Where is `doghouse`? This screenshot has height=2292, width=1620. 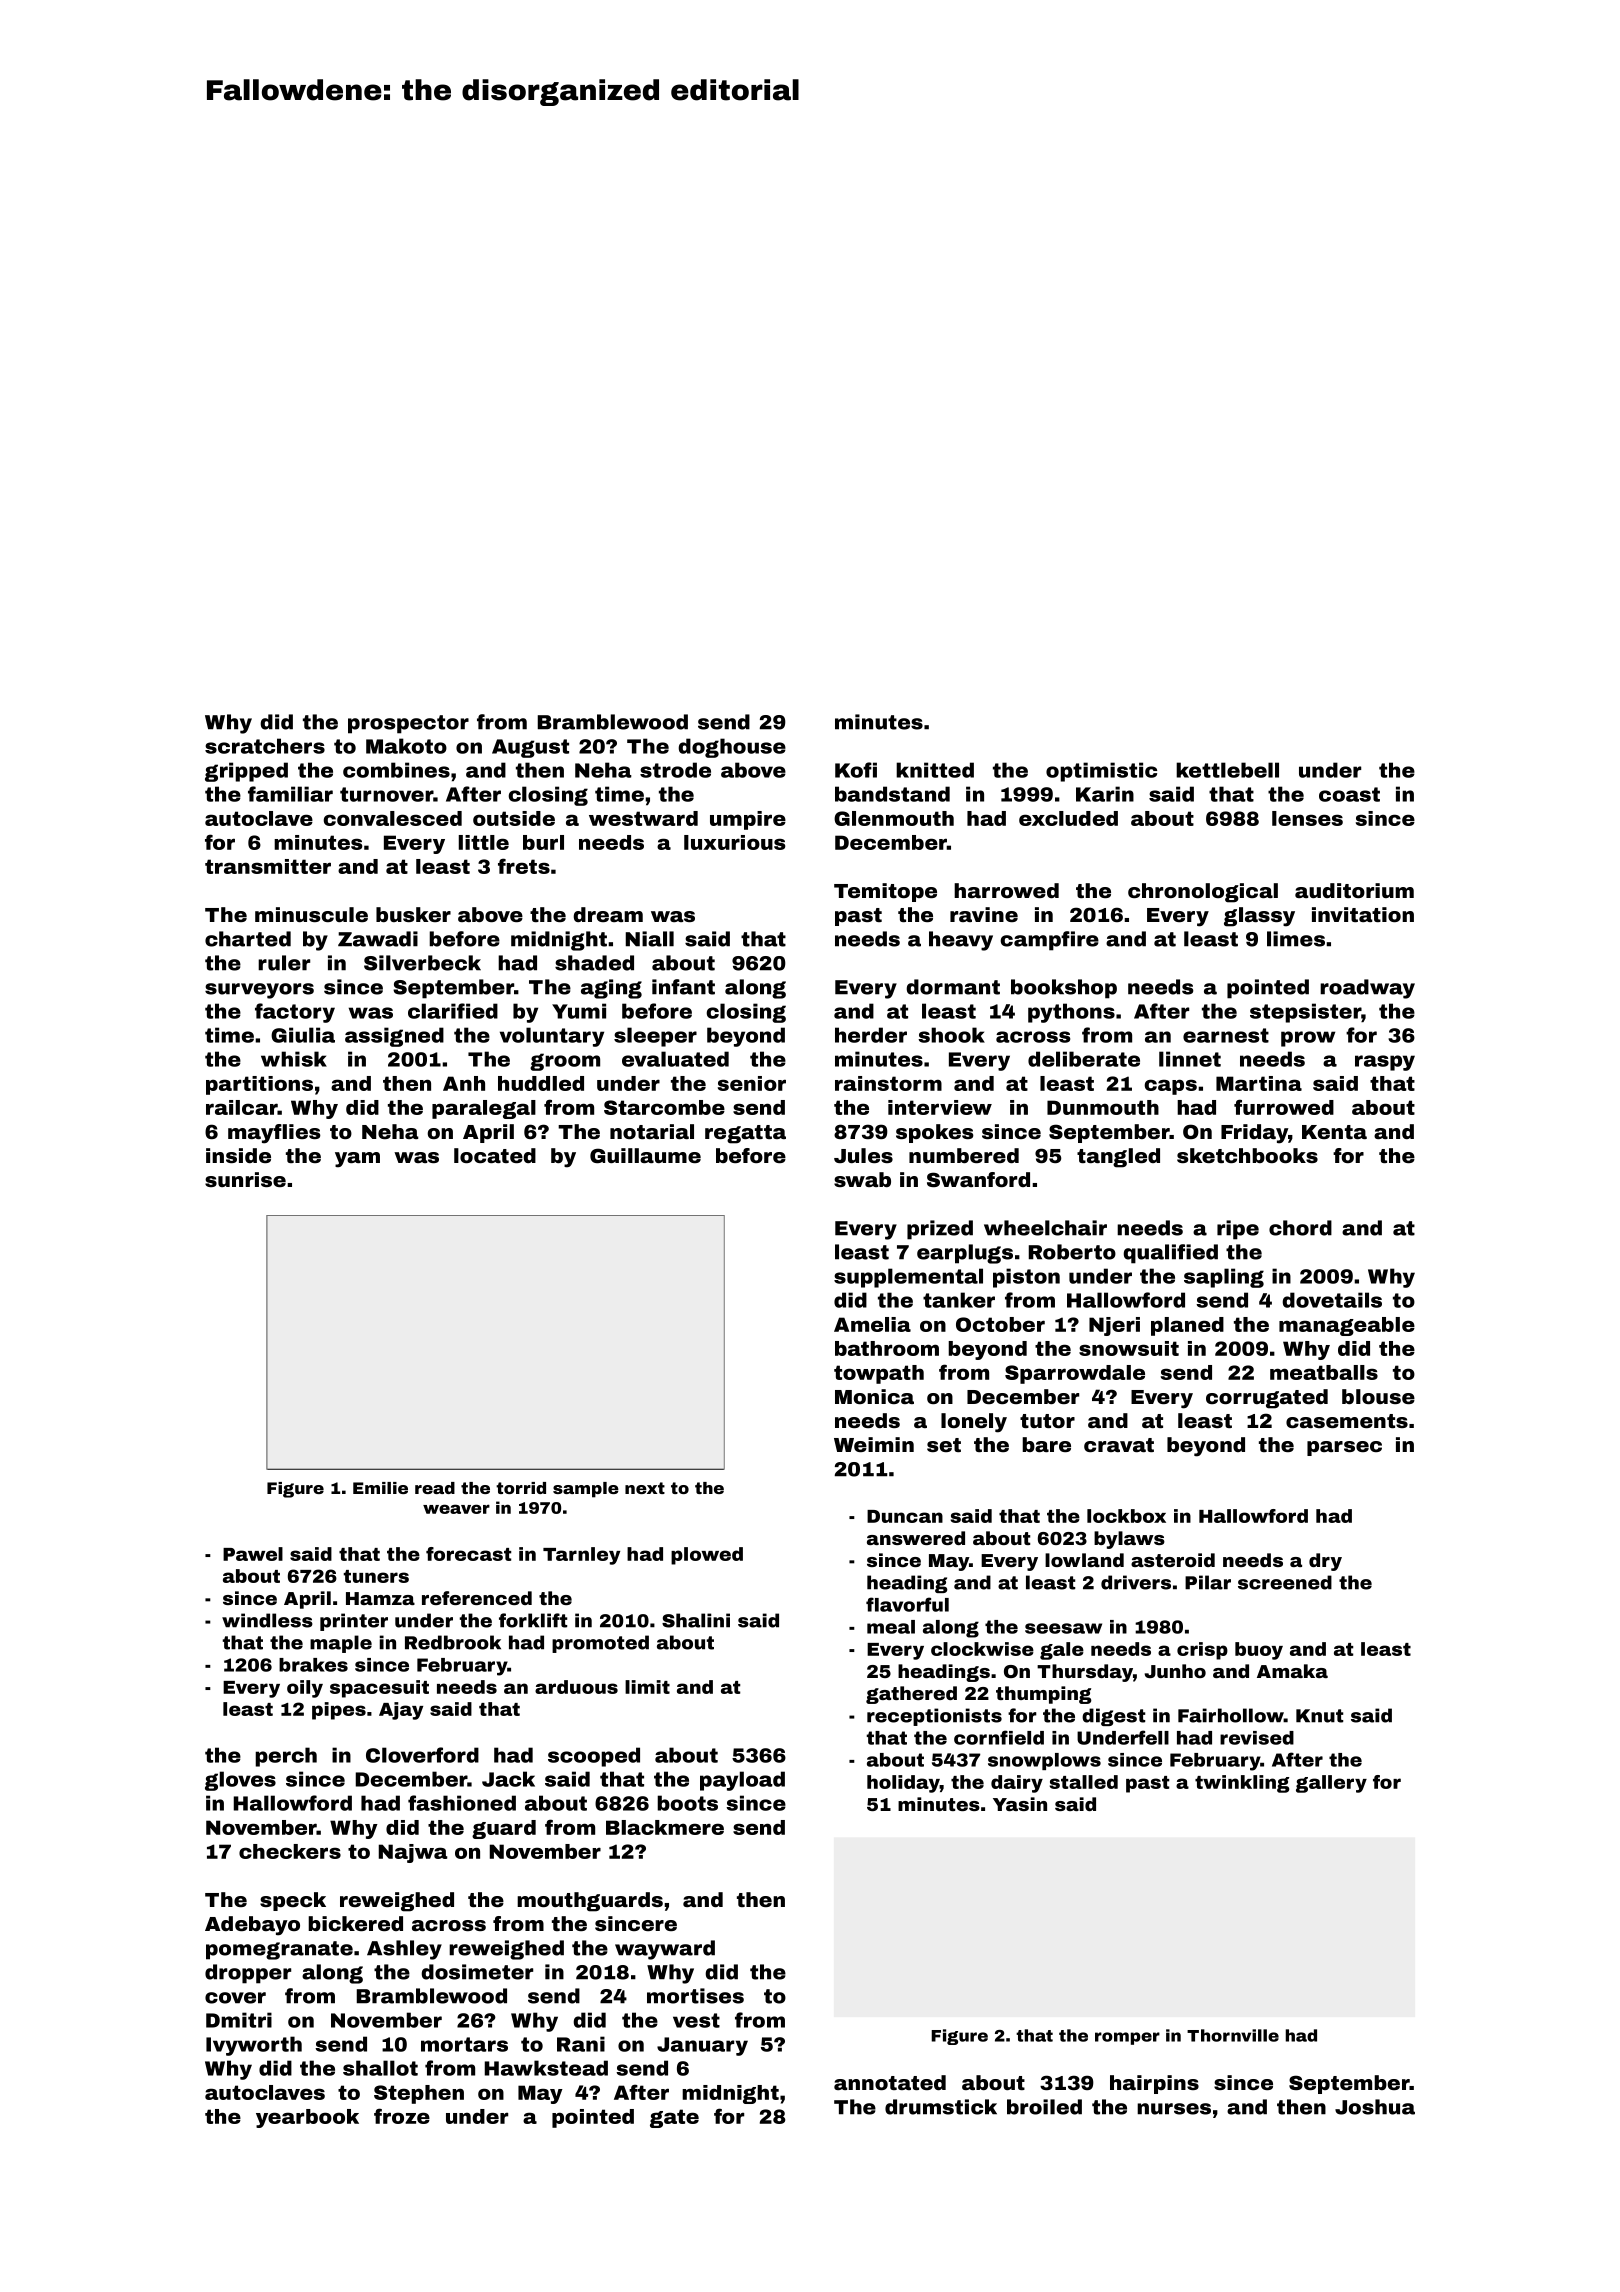
doghouse is located at coordinates (732, 748).
